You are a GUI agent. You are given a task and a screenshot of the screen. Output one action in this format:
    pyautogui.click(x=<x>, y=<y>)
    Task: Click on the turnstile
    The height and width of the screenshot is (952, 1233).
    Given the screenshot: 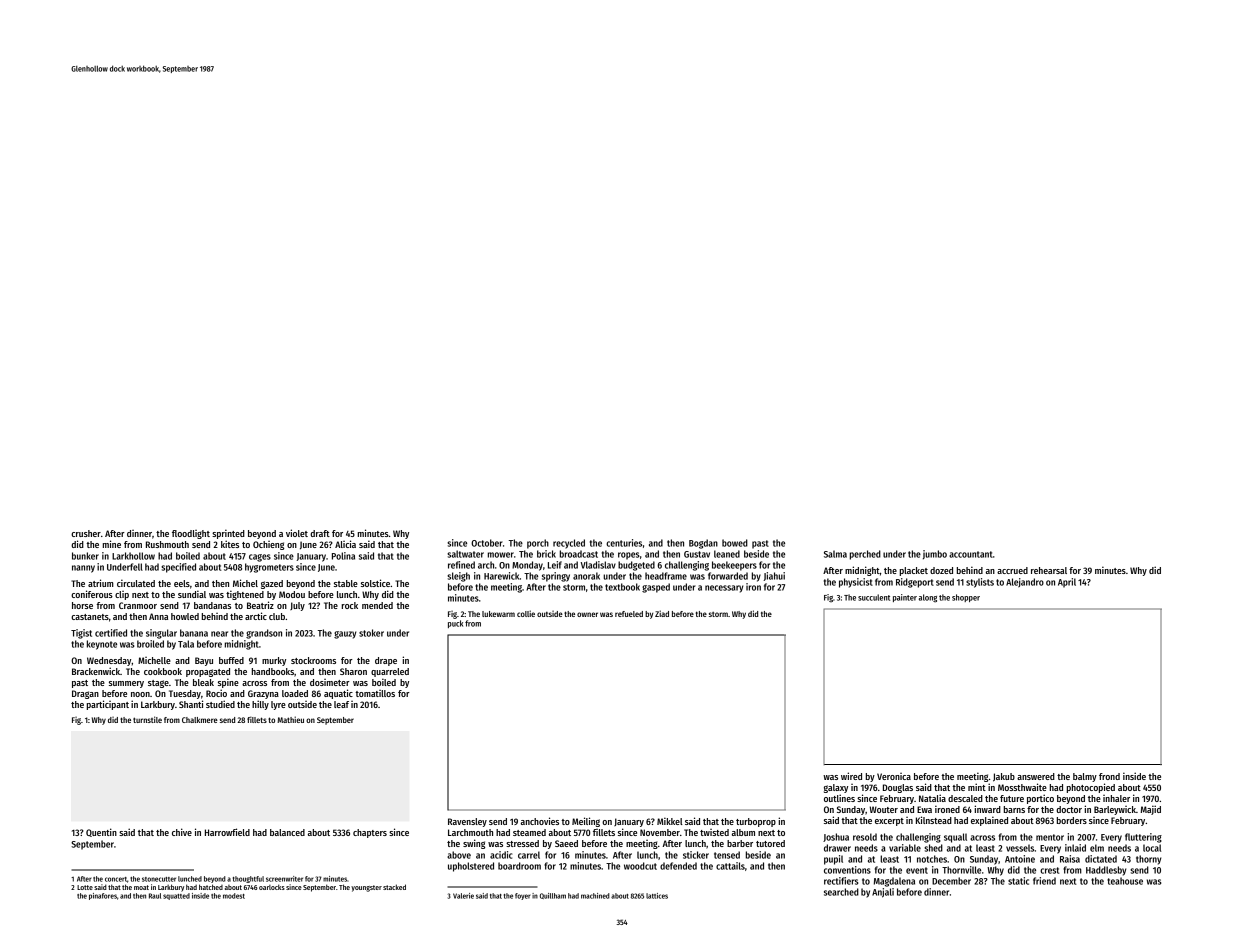 What is the action you would take?
    pyautogui.click(x=147, y=719)
